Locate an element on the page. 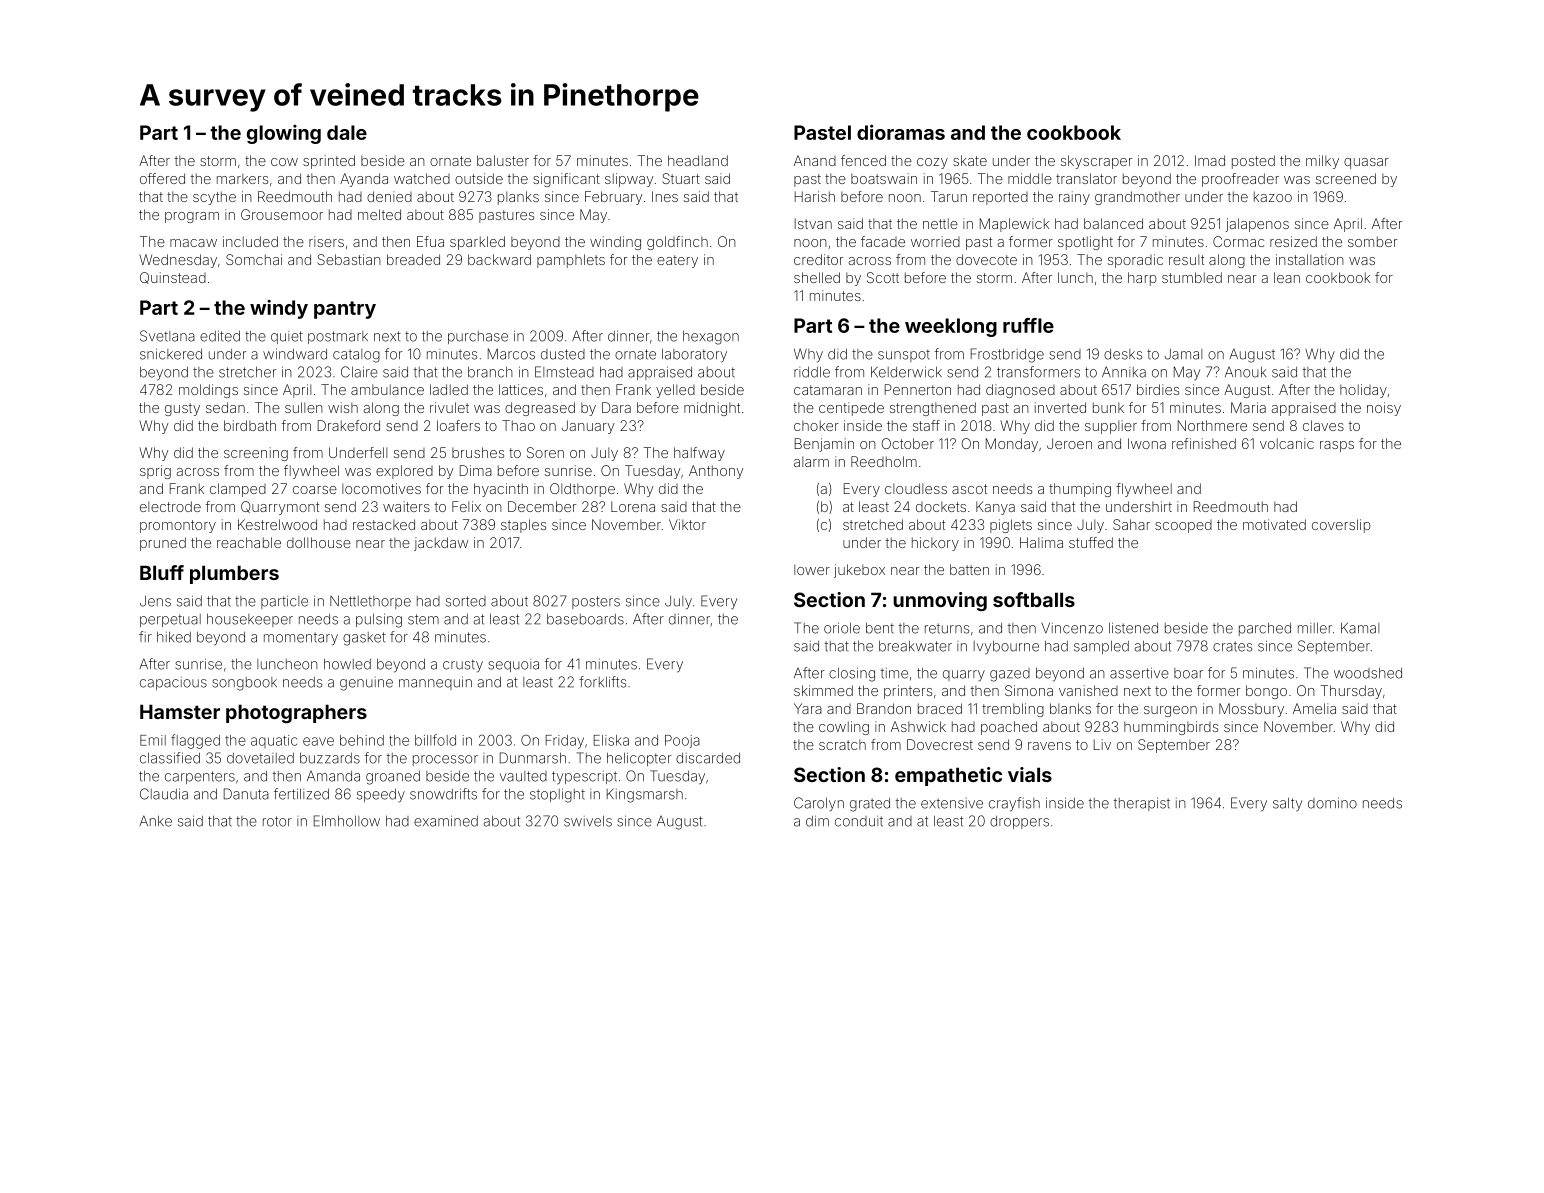 This document has width=1544, height=1193. screening is located at coordinates (256, 454).
